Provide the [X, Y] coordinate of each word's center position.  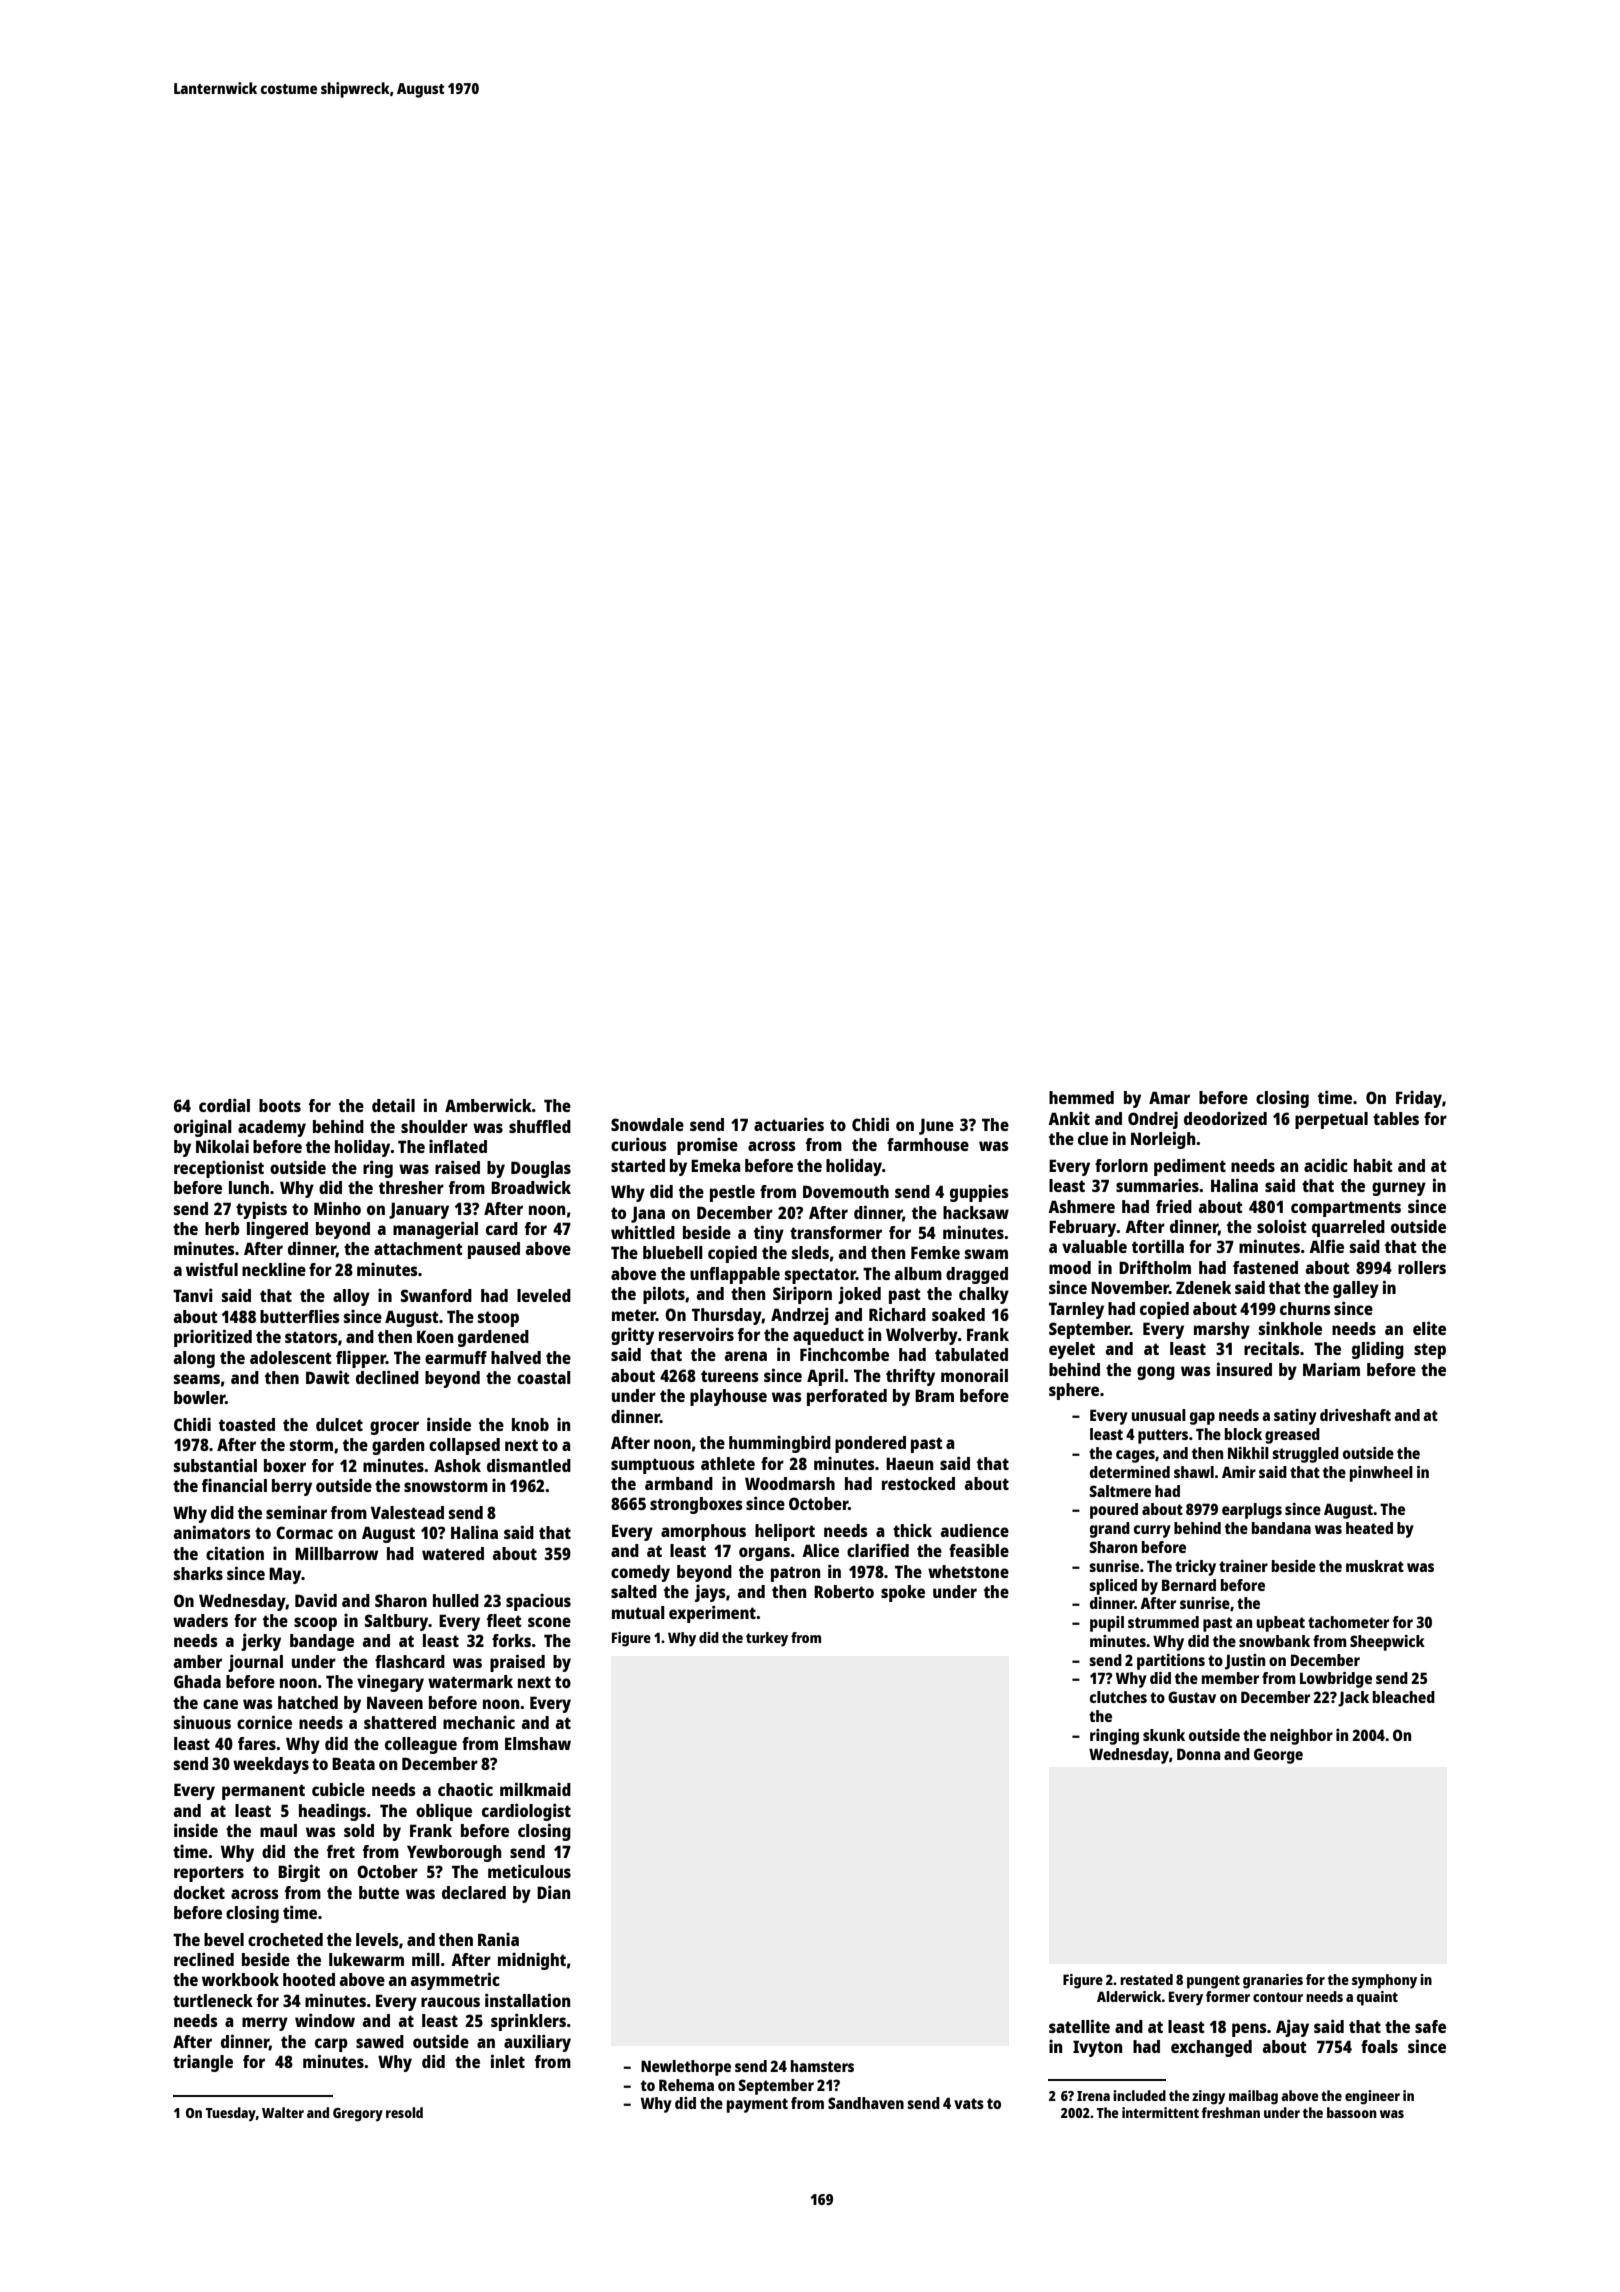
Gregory [358, 2115]
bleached [1404, 1697]
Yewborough [454, 1853]
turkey [767, 1639]
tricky [1195, 1568]
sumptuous [653, 1466]
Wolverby [922, 1336]
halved [516, 1357]
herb [222, 1228]
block [1243, 1434]
